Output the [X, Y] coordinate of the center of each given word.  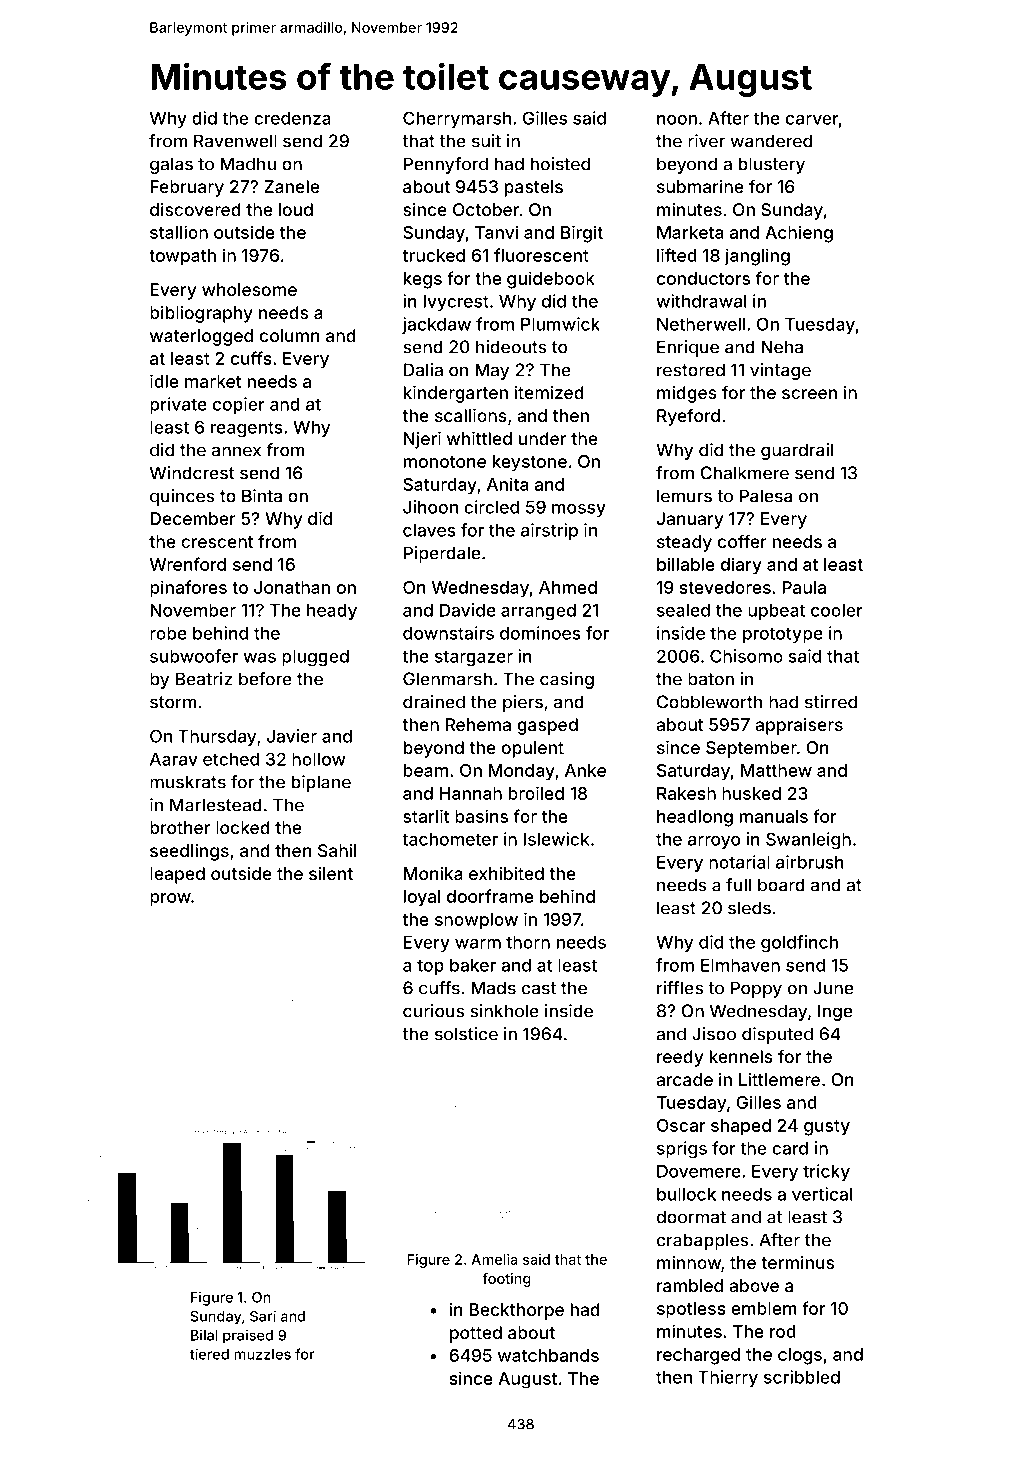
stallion [179, 232]
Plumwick [560, 324]
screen [809, 394]
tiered [209, 1354]
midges [687, 394]
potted [476, 1334]
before [265, 679]
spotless [691, 1310]
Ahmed [568, 587]
